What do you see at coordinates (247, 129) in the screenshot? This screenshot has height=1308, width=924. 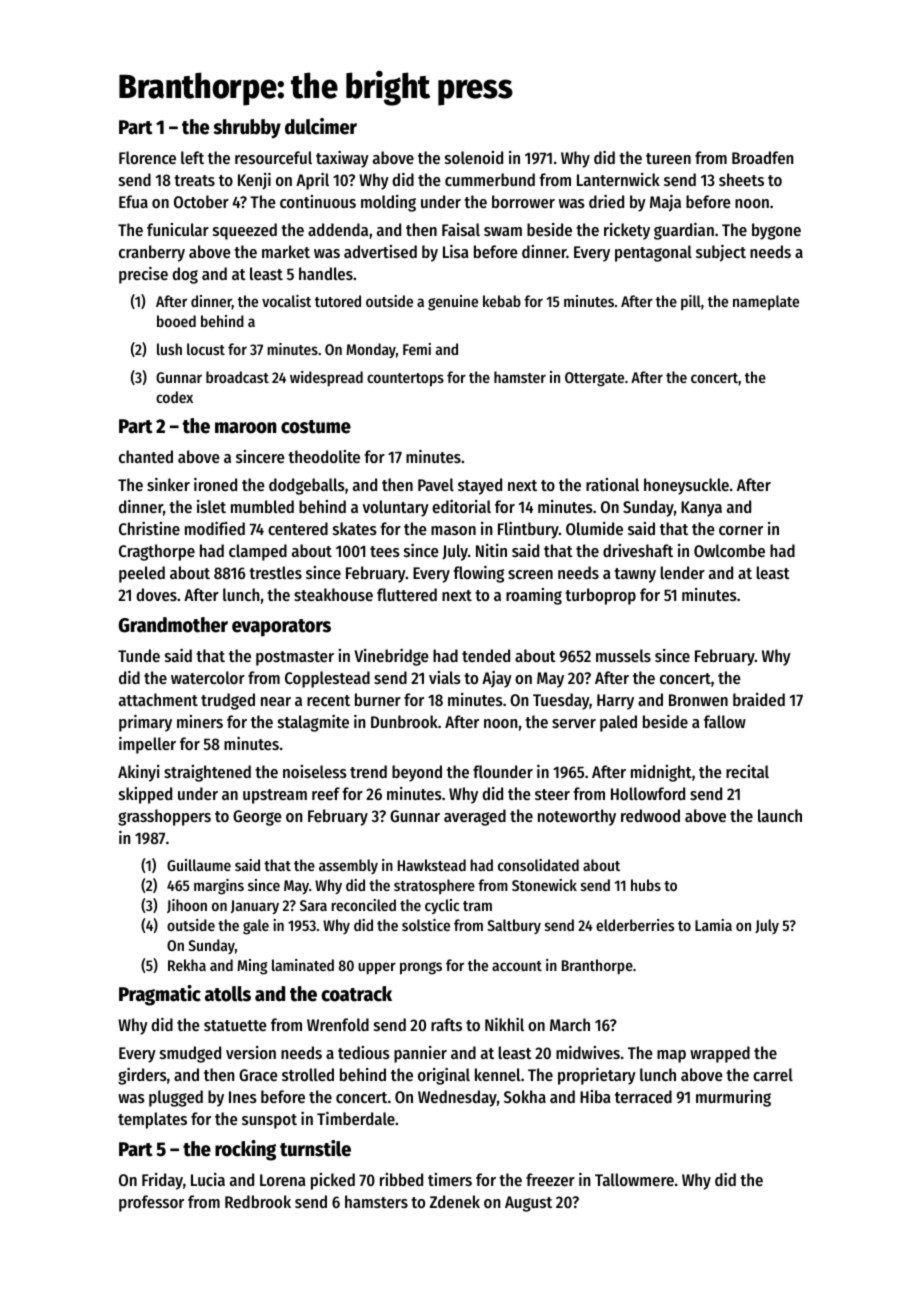 I see `shrubby` at bounding box center [247, 129].
